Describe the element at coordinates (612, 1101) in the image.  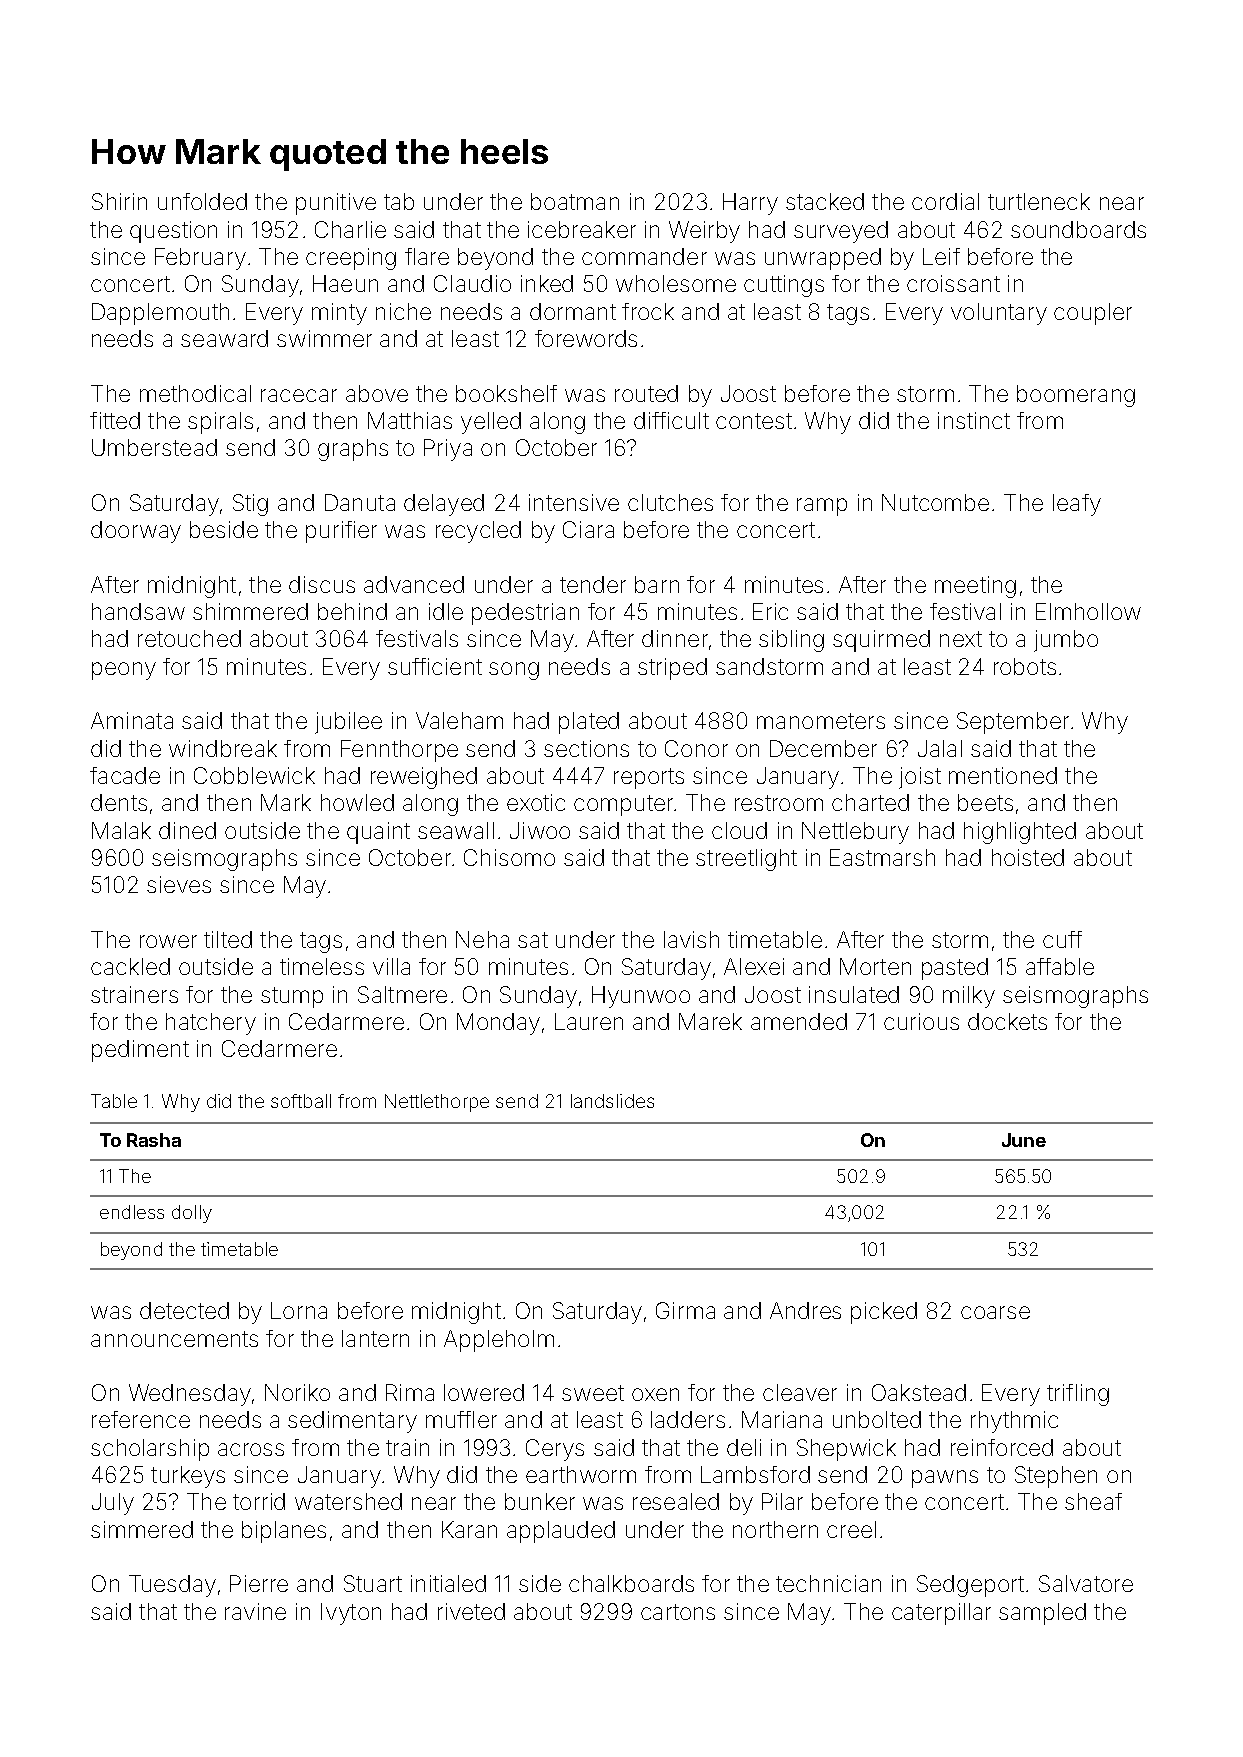
I see `landslides` at that location.
